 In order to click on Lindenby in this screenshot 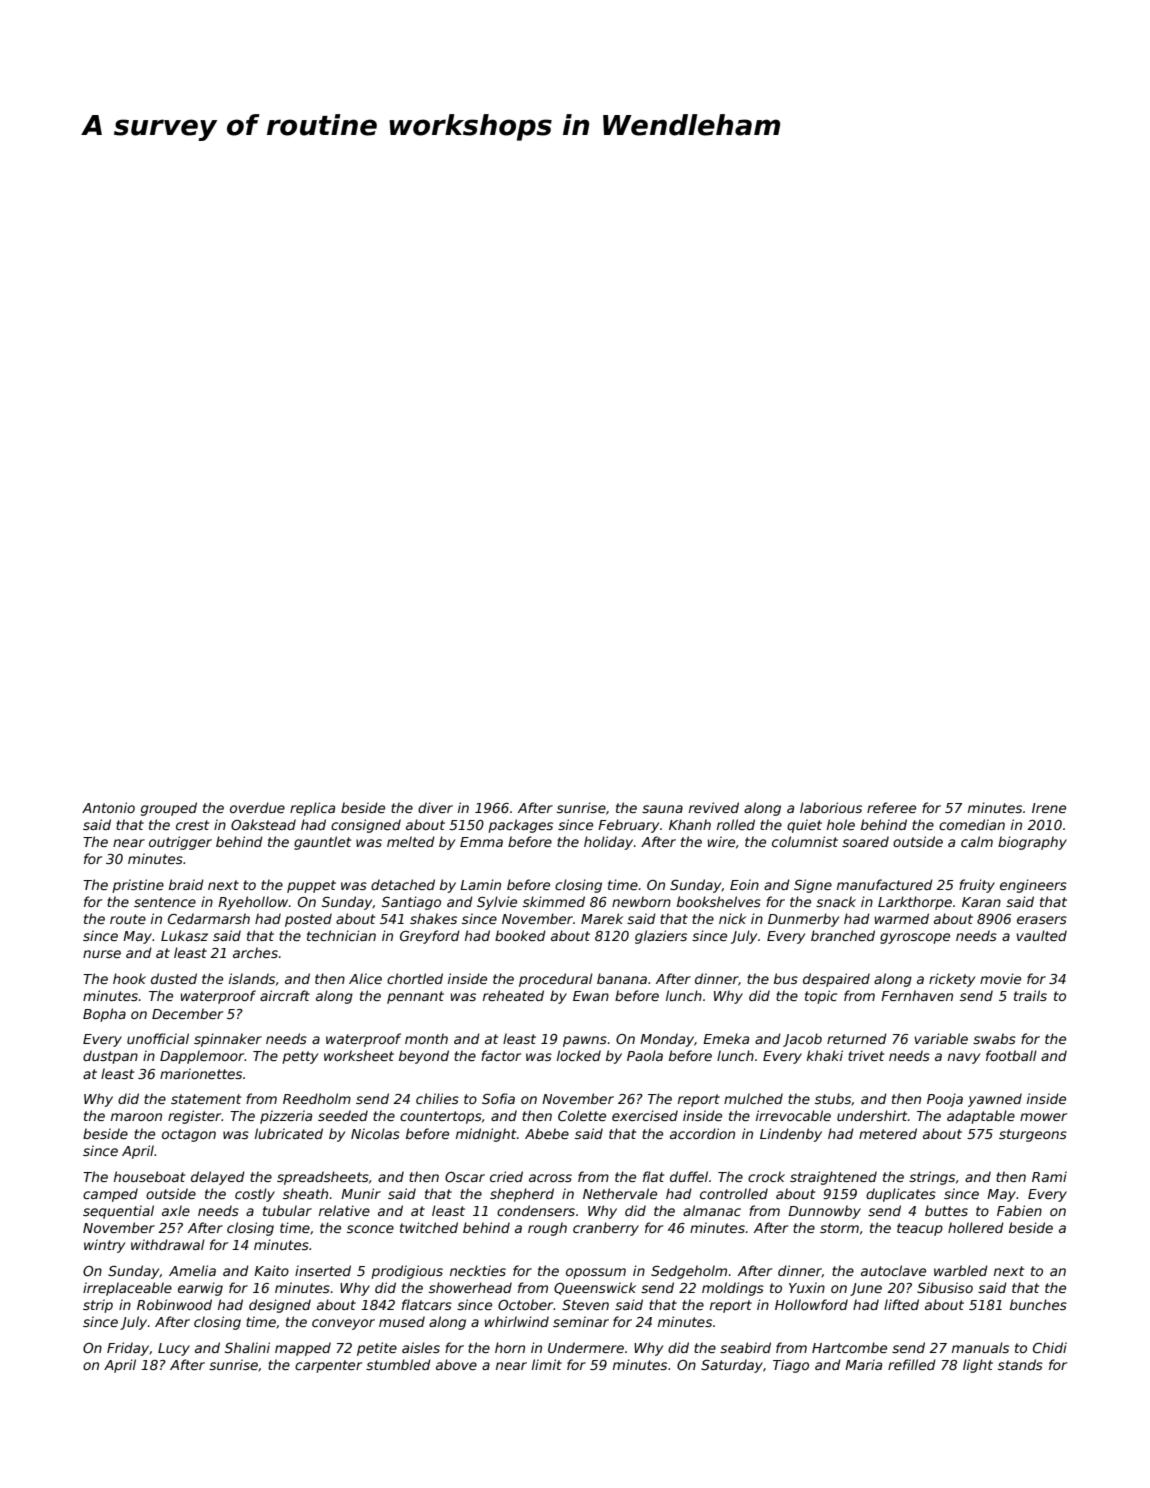, I will do `click(791, 1135)`.
